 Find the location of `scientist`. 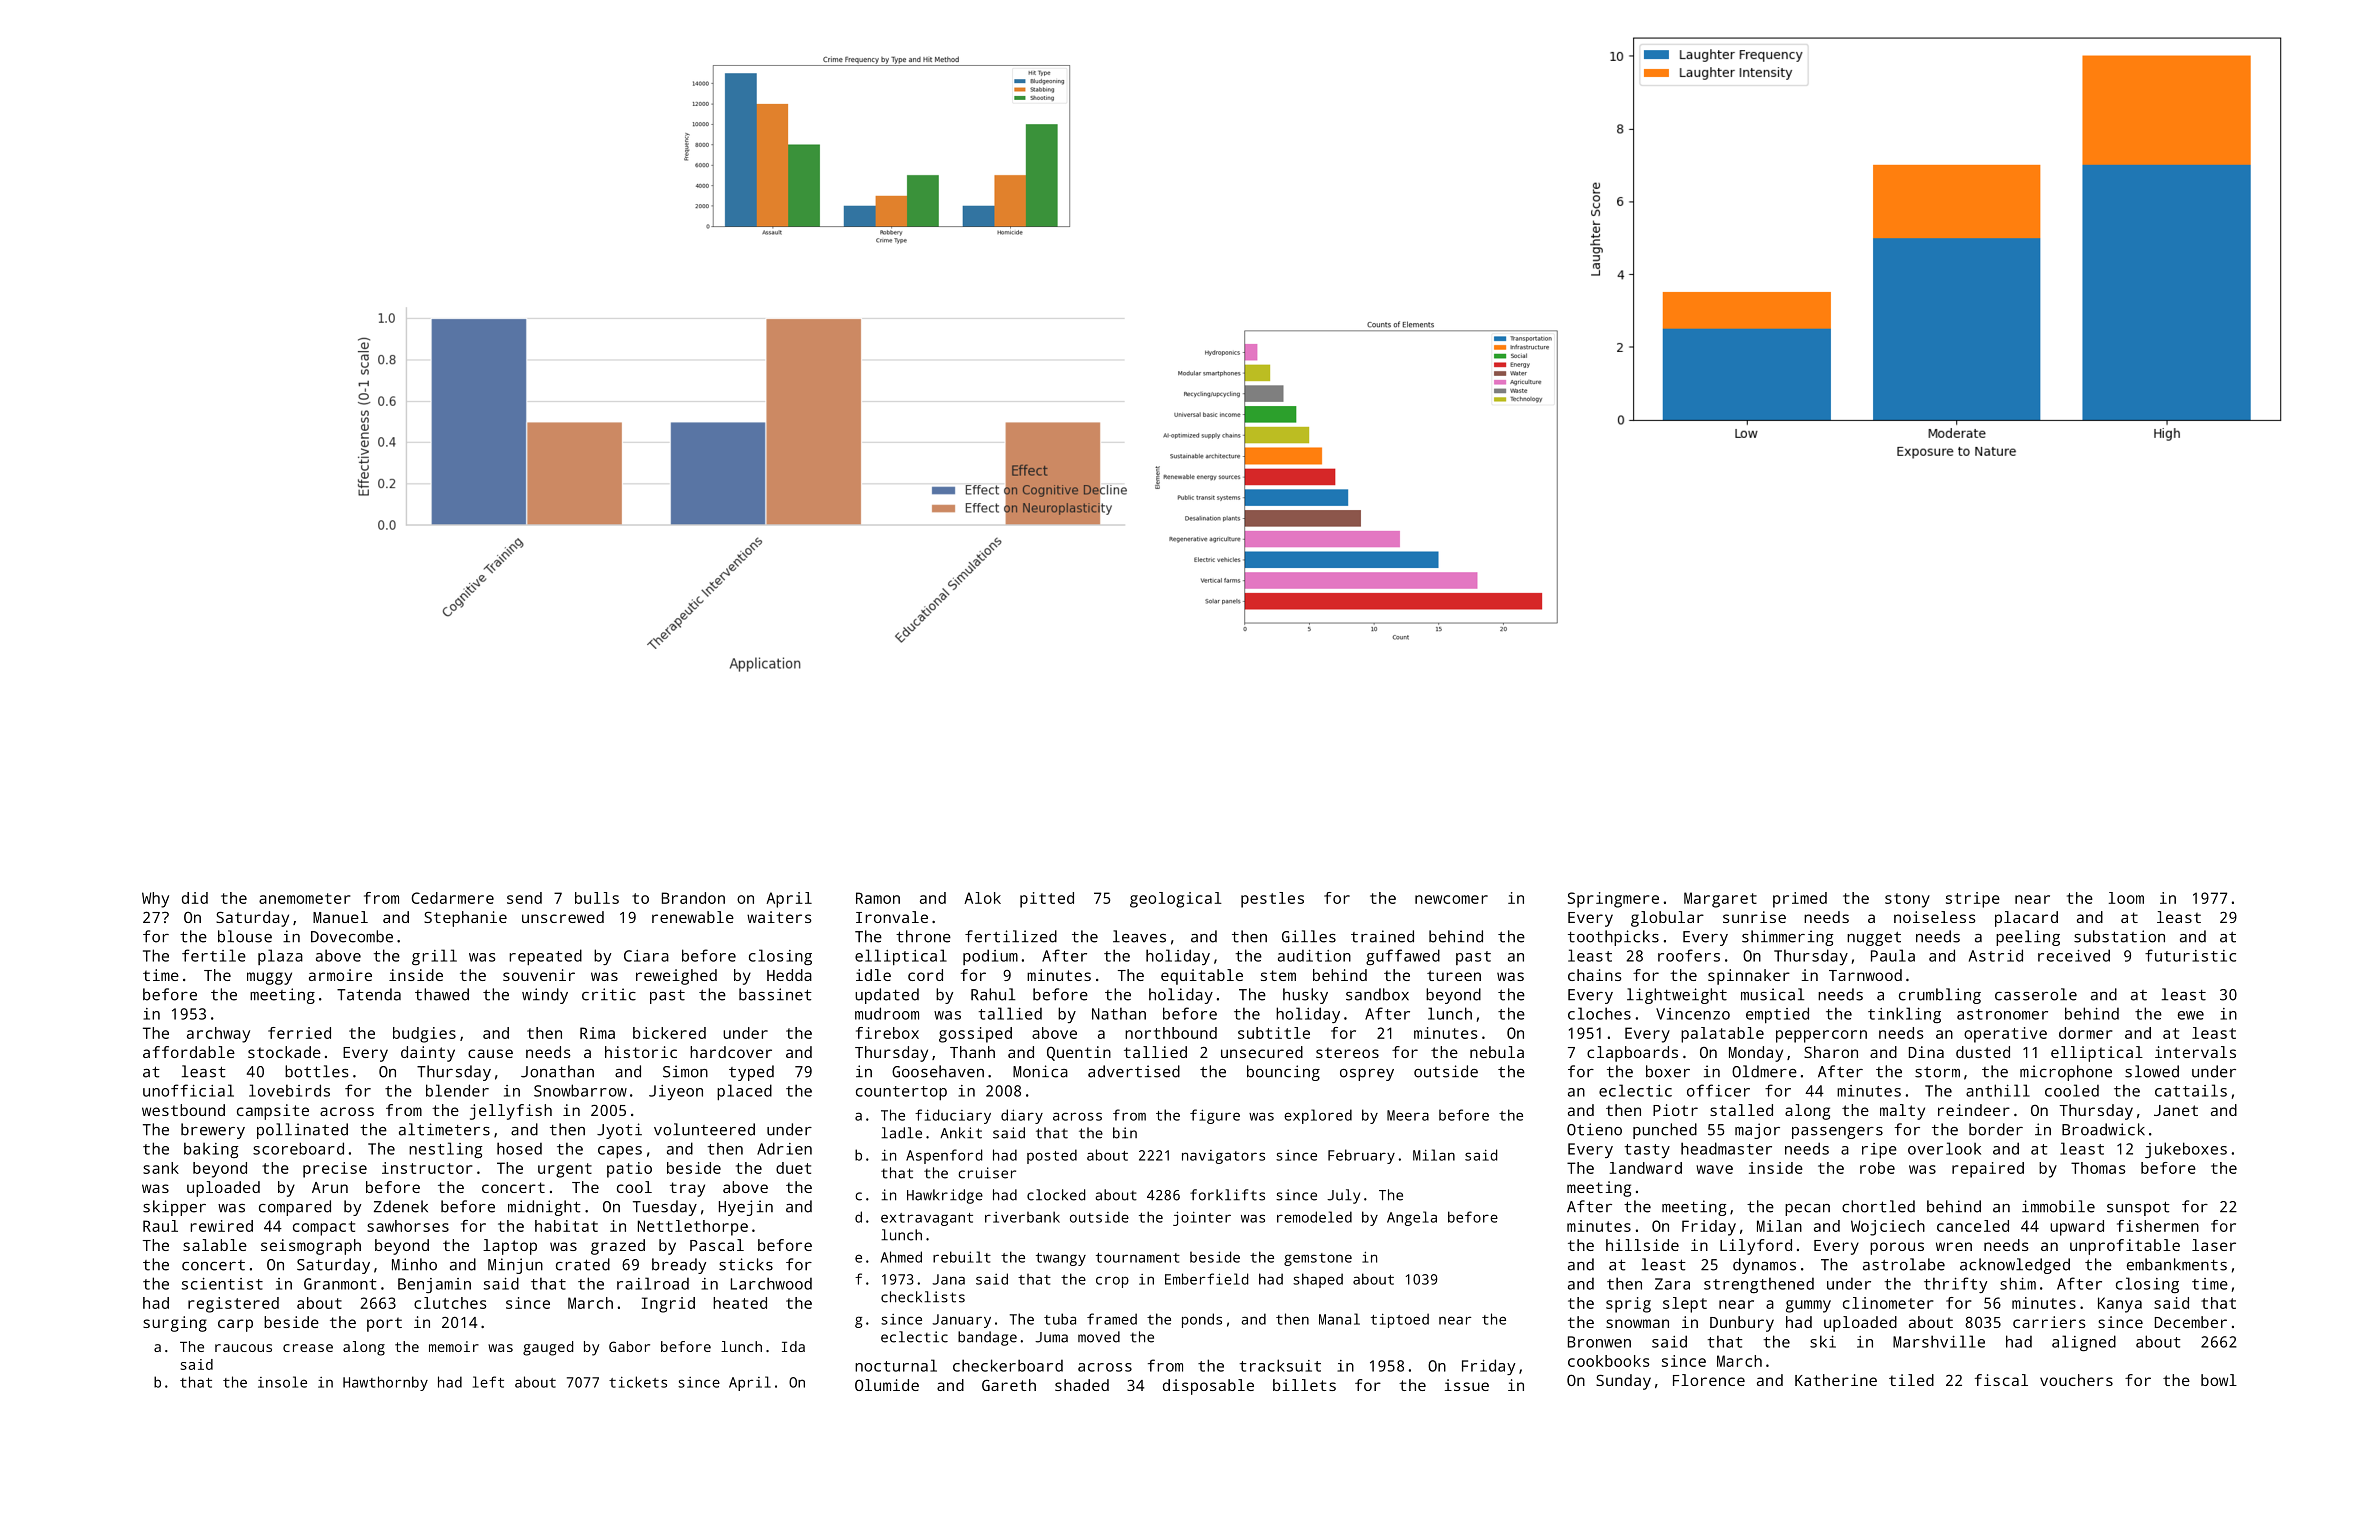

scientist is located at coordinates (222, 1284).
